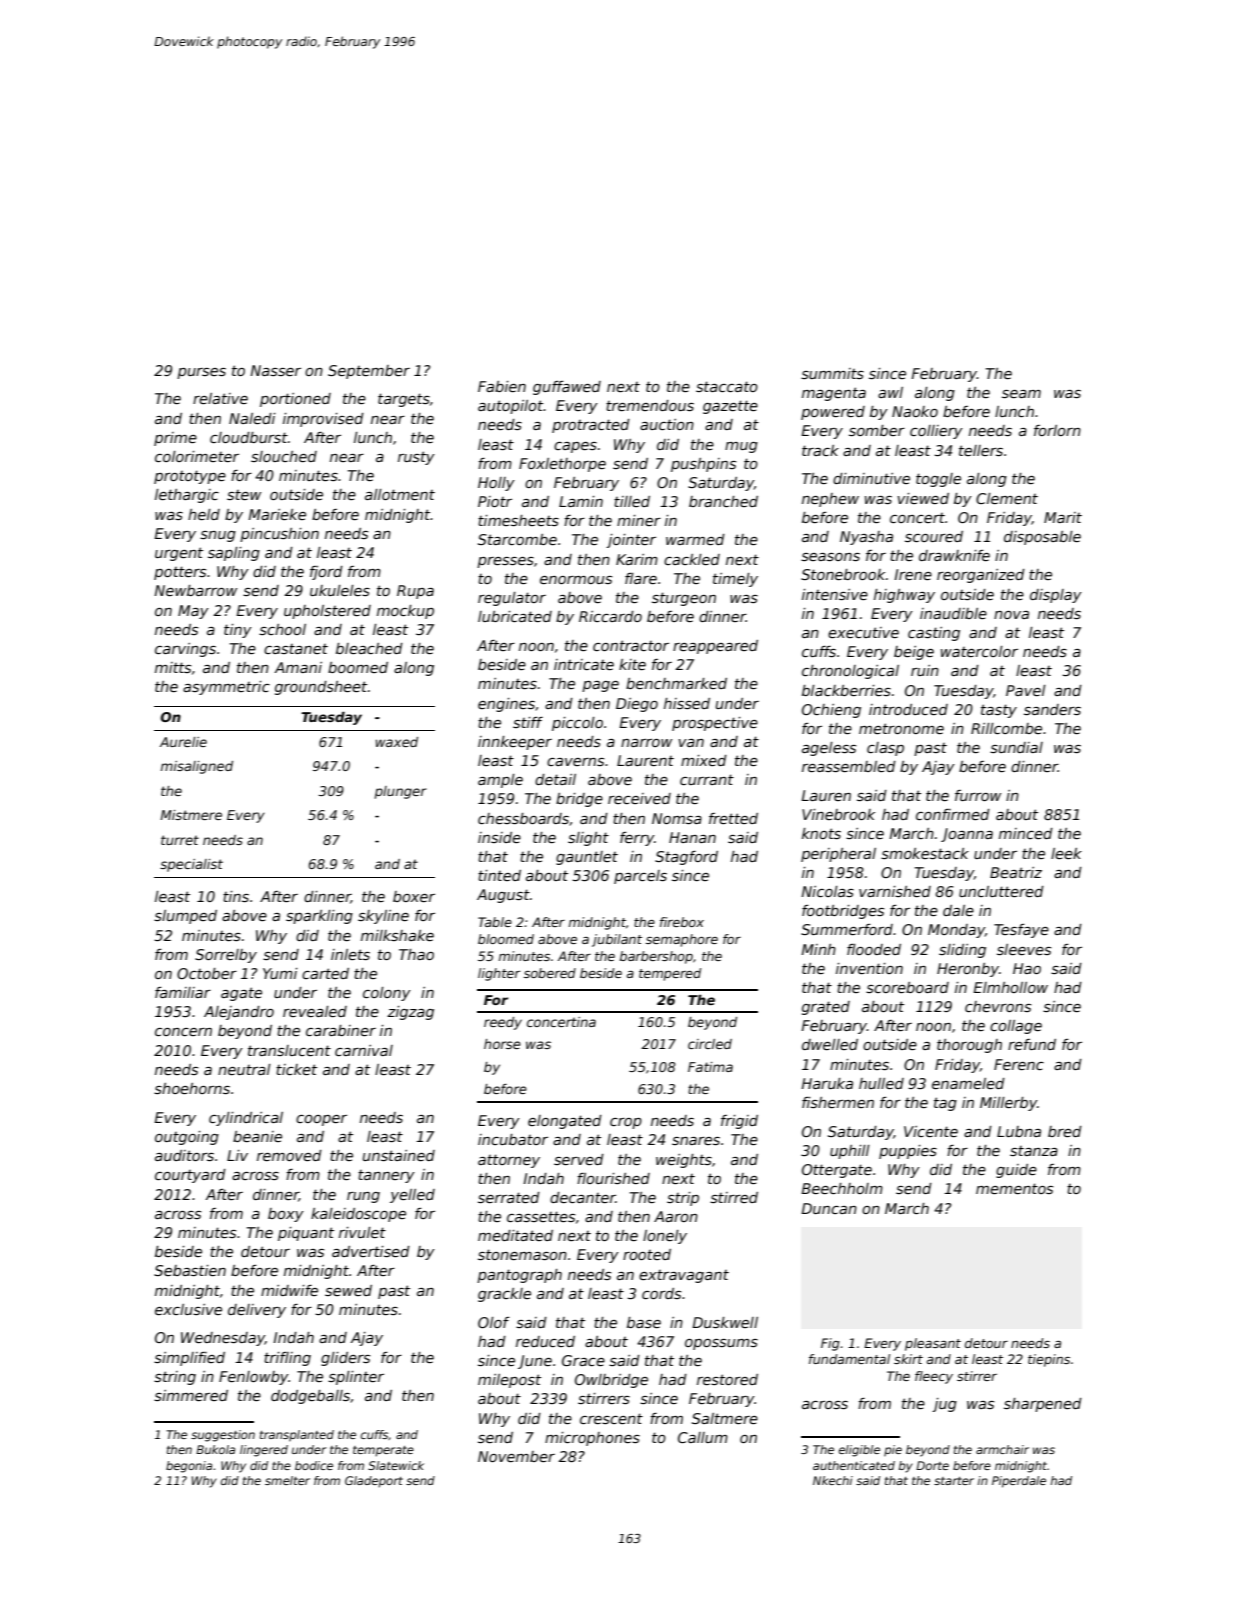 The image size is (1236, 1600). I want to click on August, so click(503, 896).
